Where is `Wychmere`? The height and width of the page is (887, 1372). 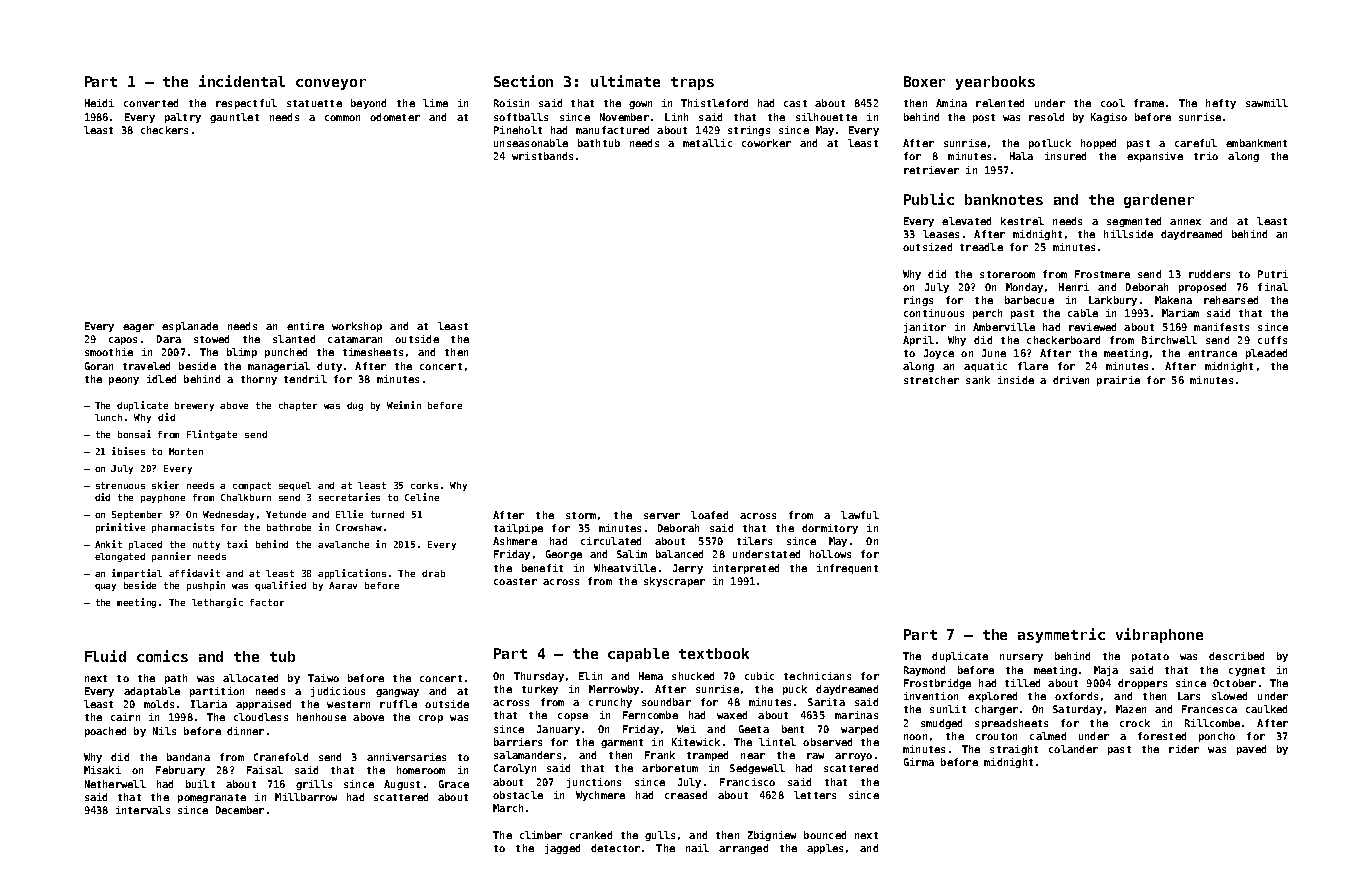 Wychmere is located at coordinates (600, 796).
